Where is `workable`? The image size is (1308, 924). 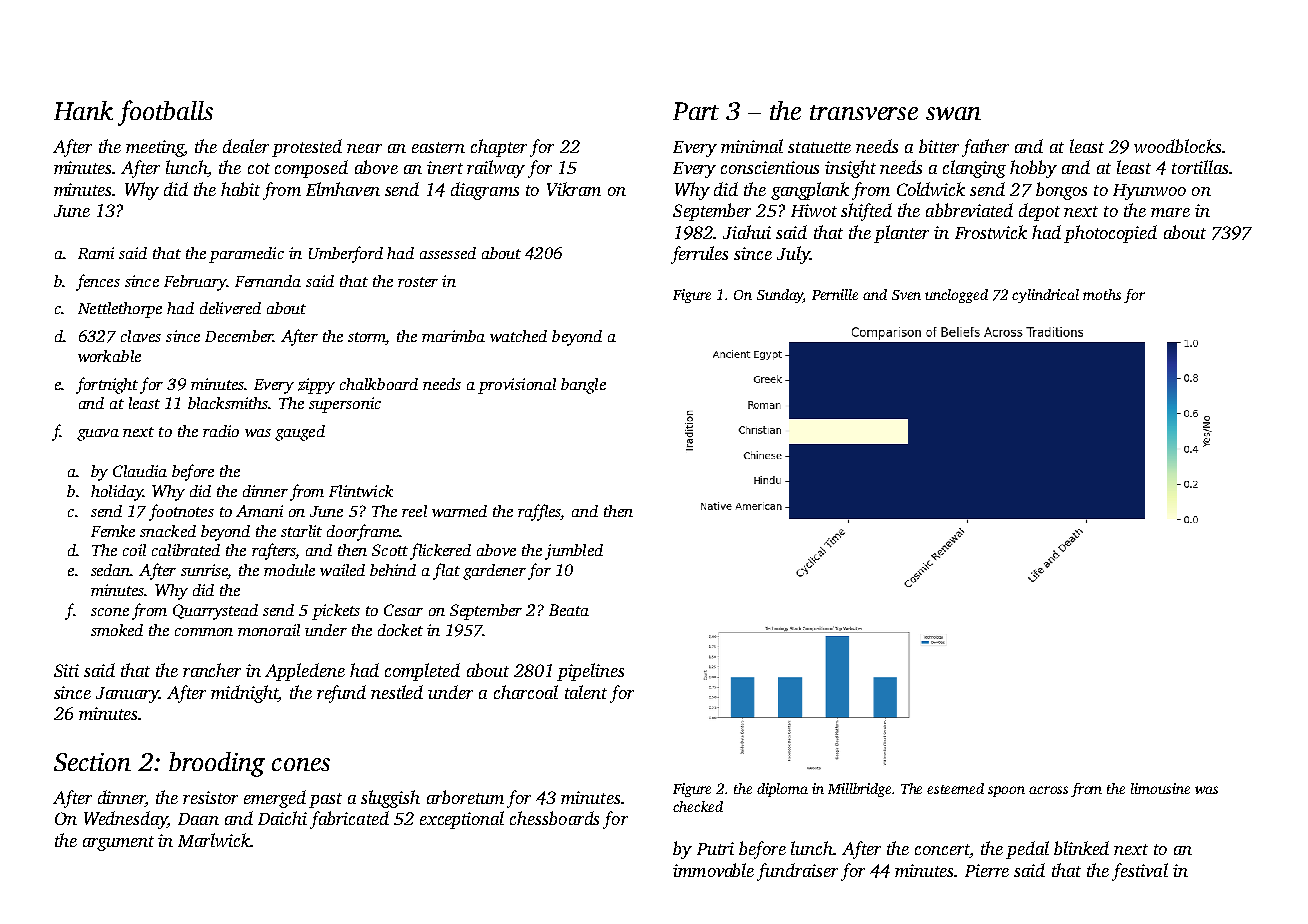 workable is located at coordinates (109, 356).
